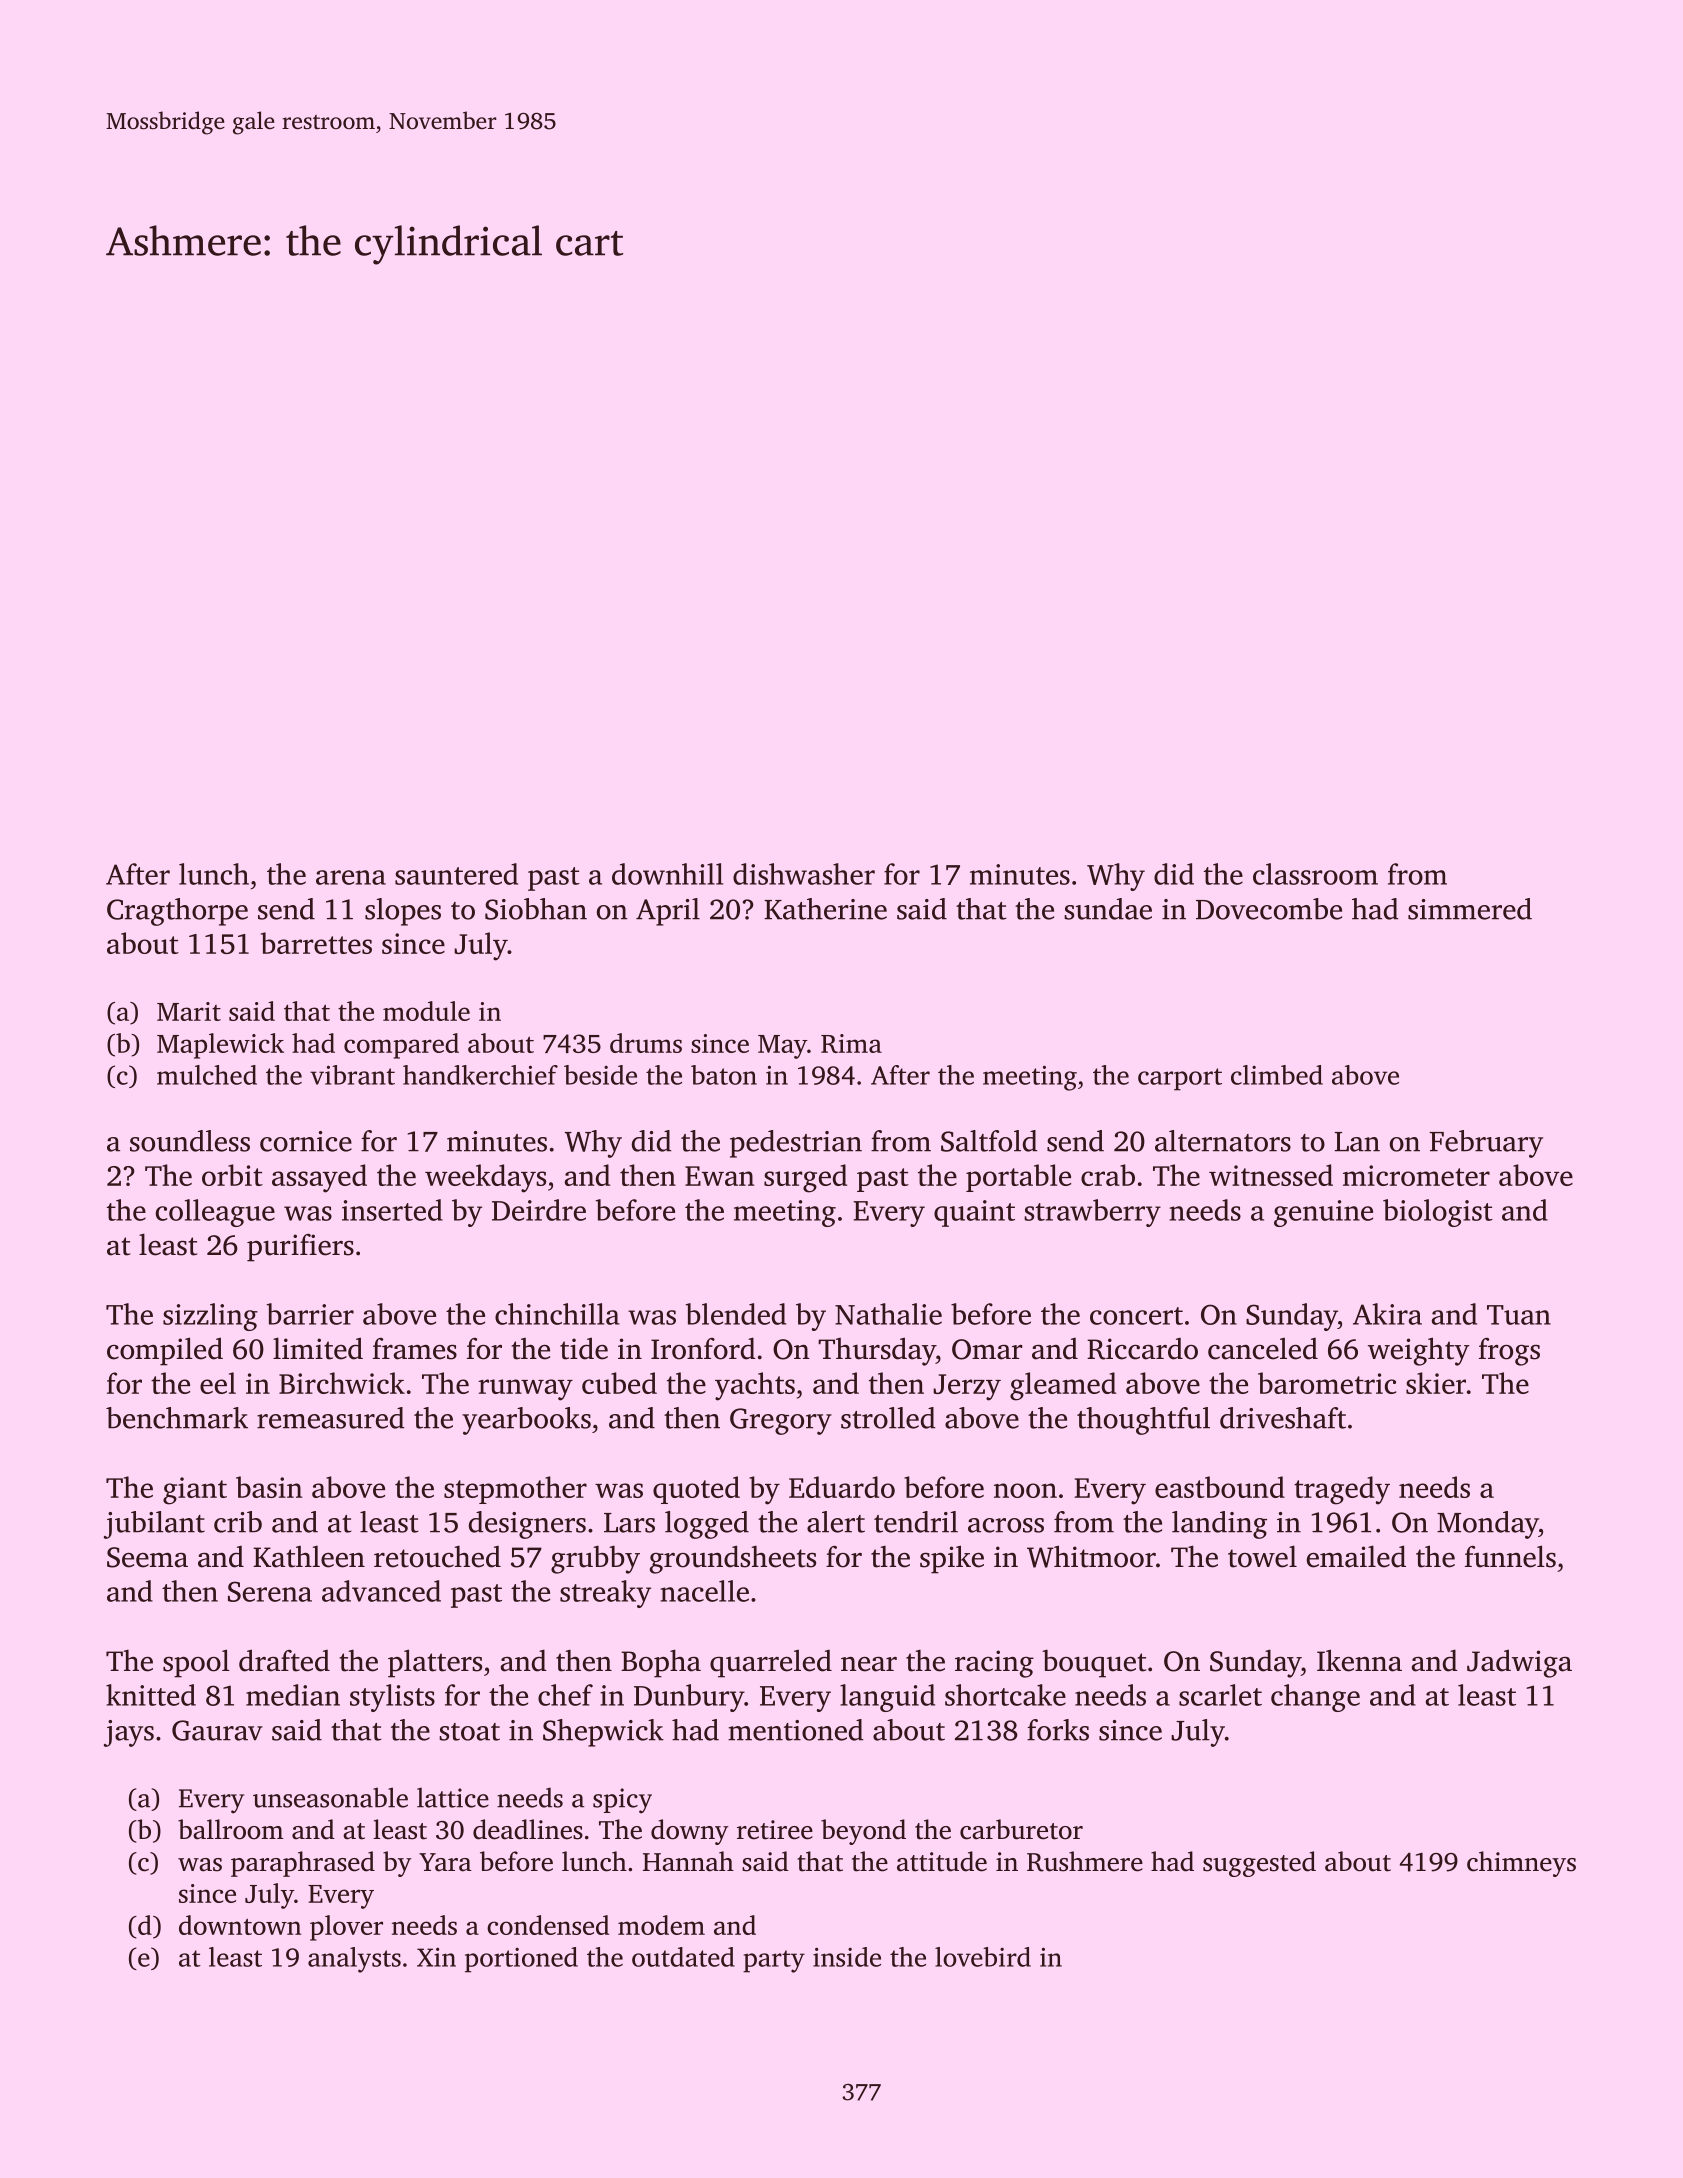 The image size is (1683, 2178). Describe the element at coordinates (195, 1491) in the screenshot. I see `giant` at that location.
